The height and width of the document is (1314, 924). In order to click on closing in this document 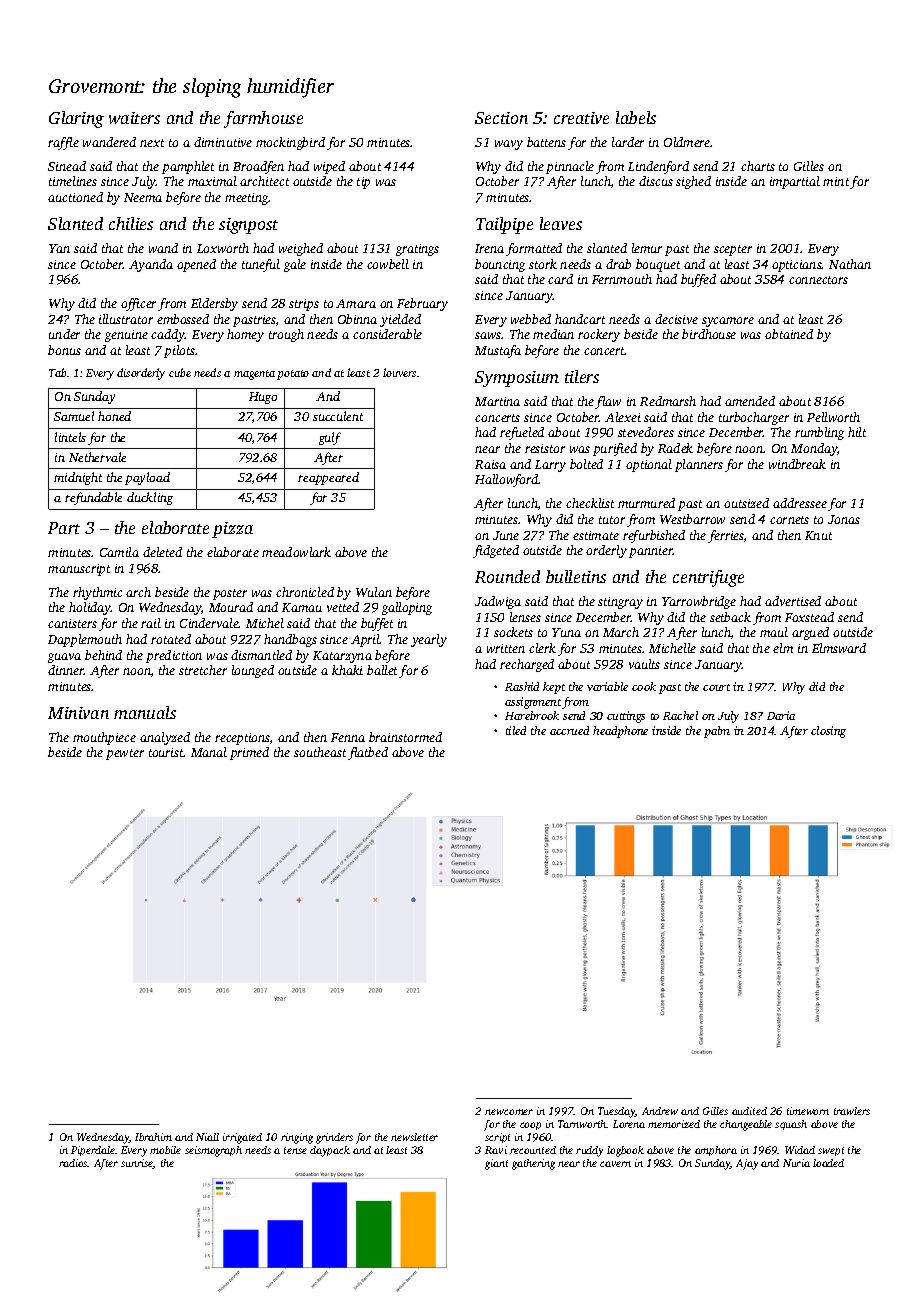, I will do `click(828, 732)`.
